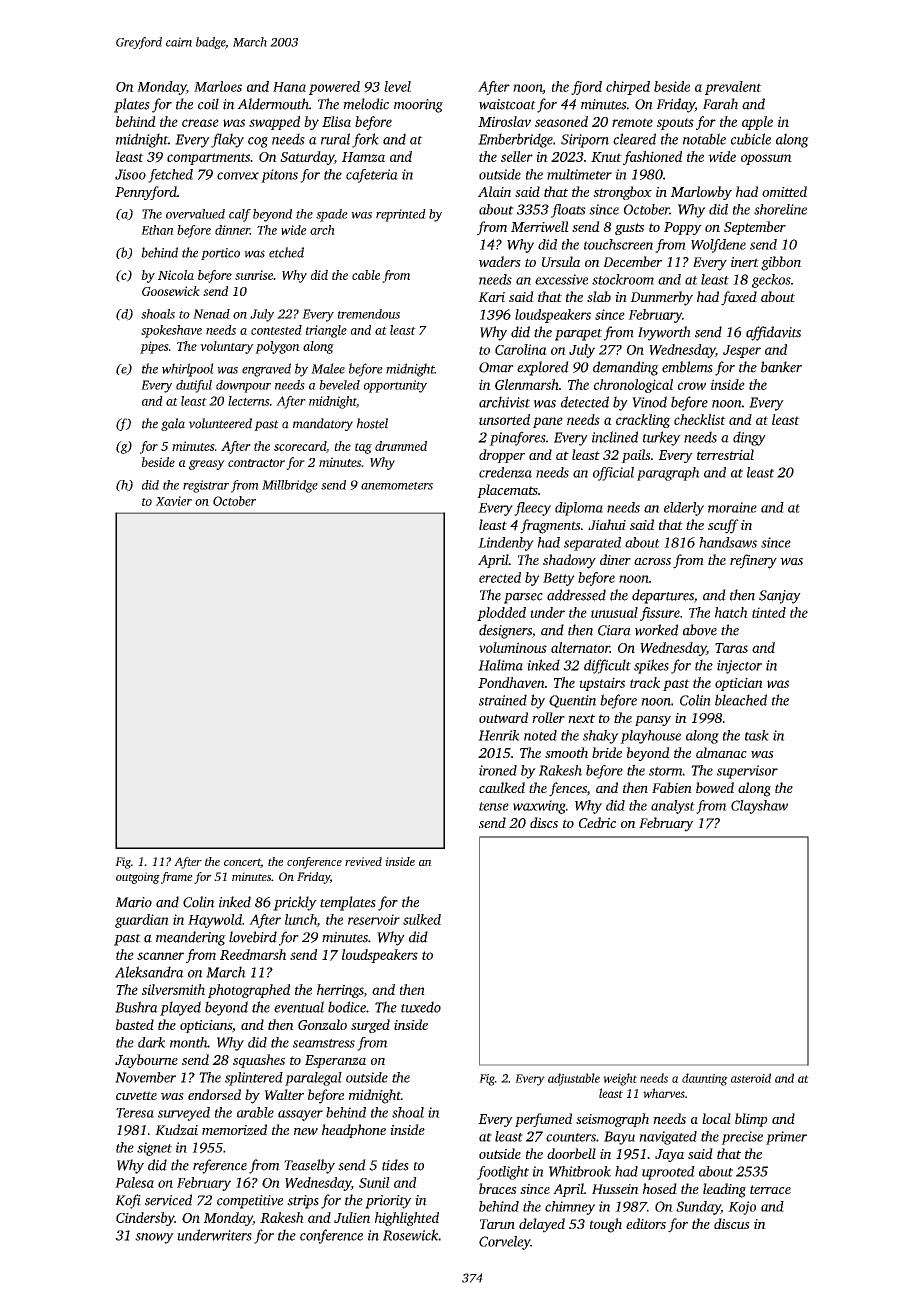 The width and height of the screenshot is (924, 1308). Describe the element at coordinates (673, 807) in the screenshot. I see `analyst` at that location.
